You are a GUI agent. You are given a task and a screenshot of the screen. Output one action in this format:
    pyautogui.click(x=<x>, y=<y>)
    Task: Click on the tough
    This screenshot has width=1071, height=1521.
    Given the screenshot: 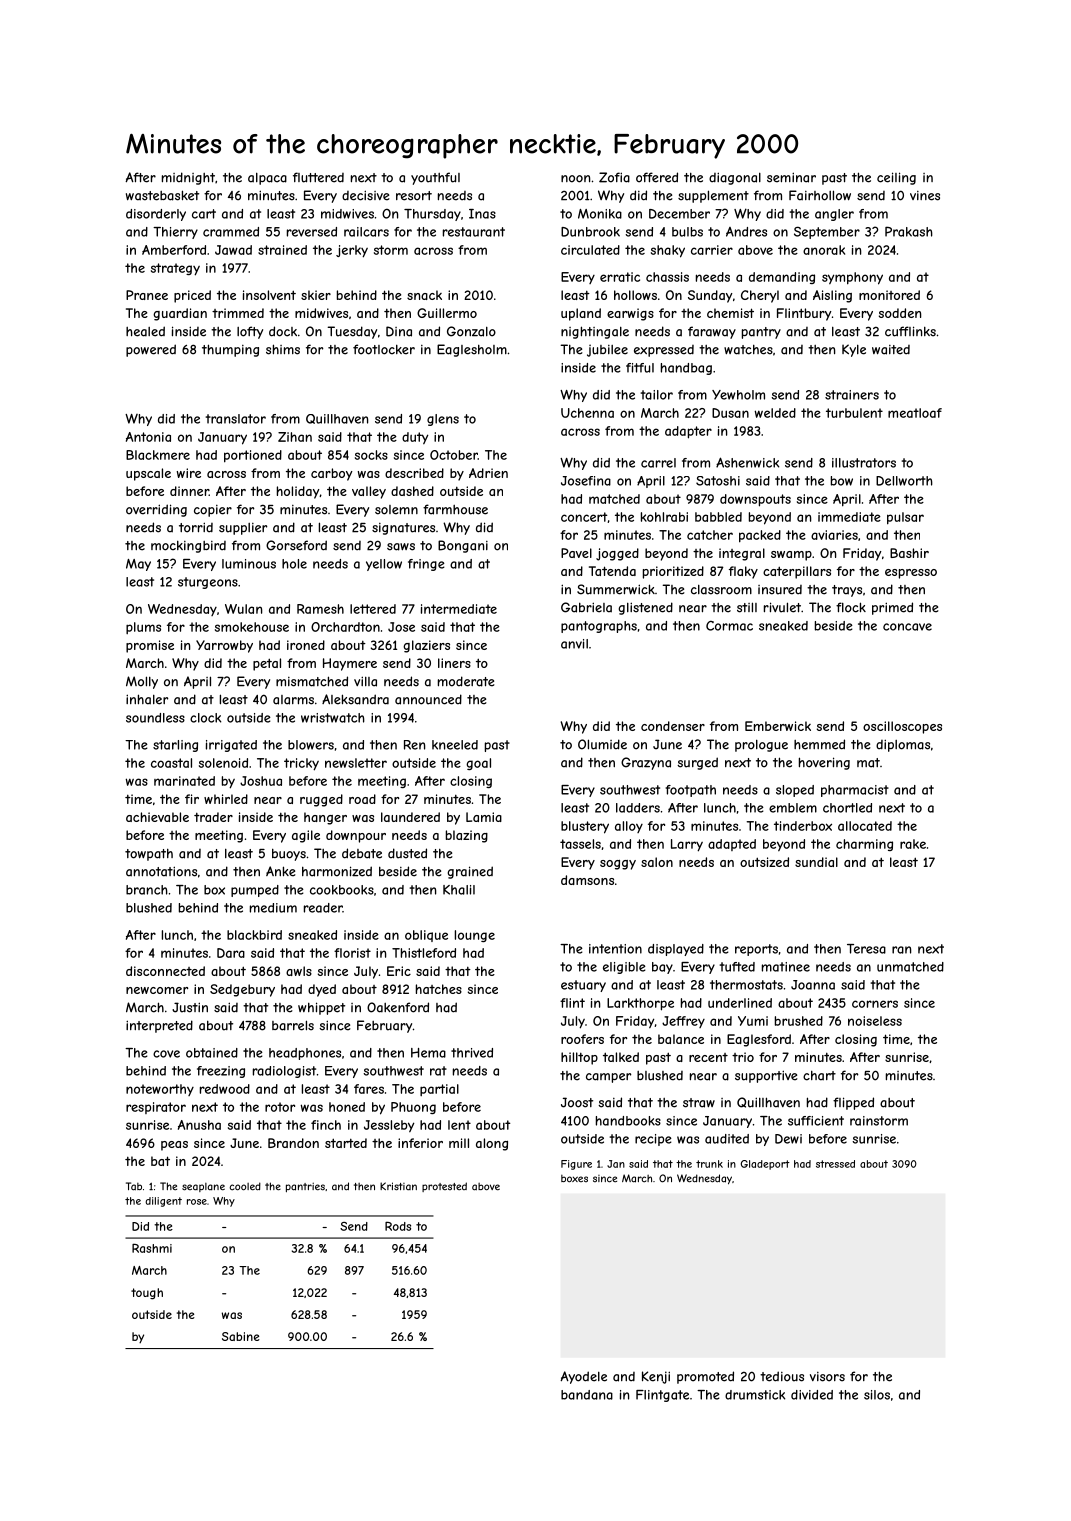 What is the action you would take?
    pyautogui.click(x=147, y=1294)
